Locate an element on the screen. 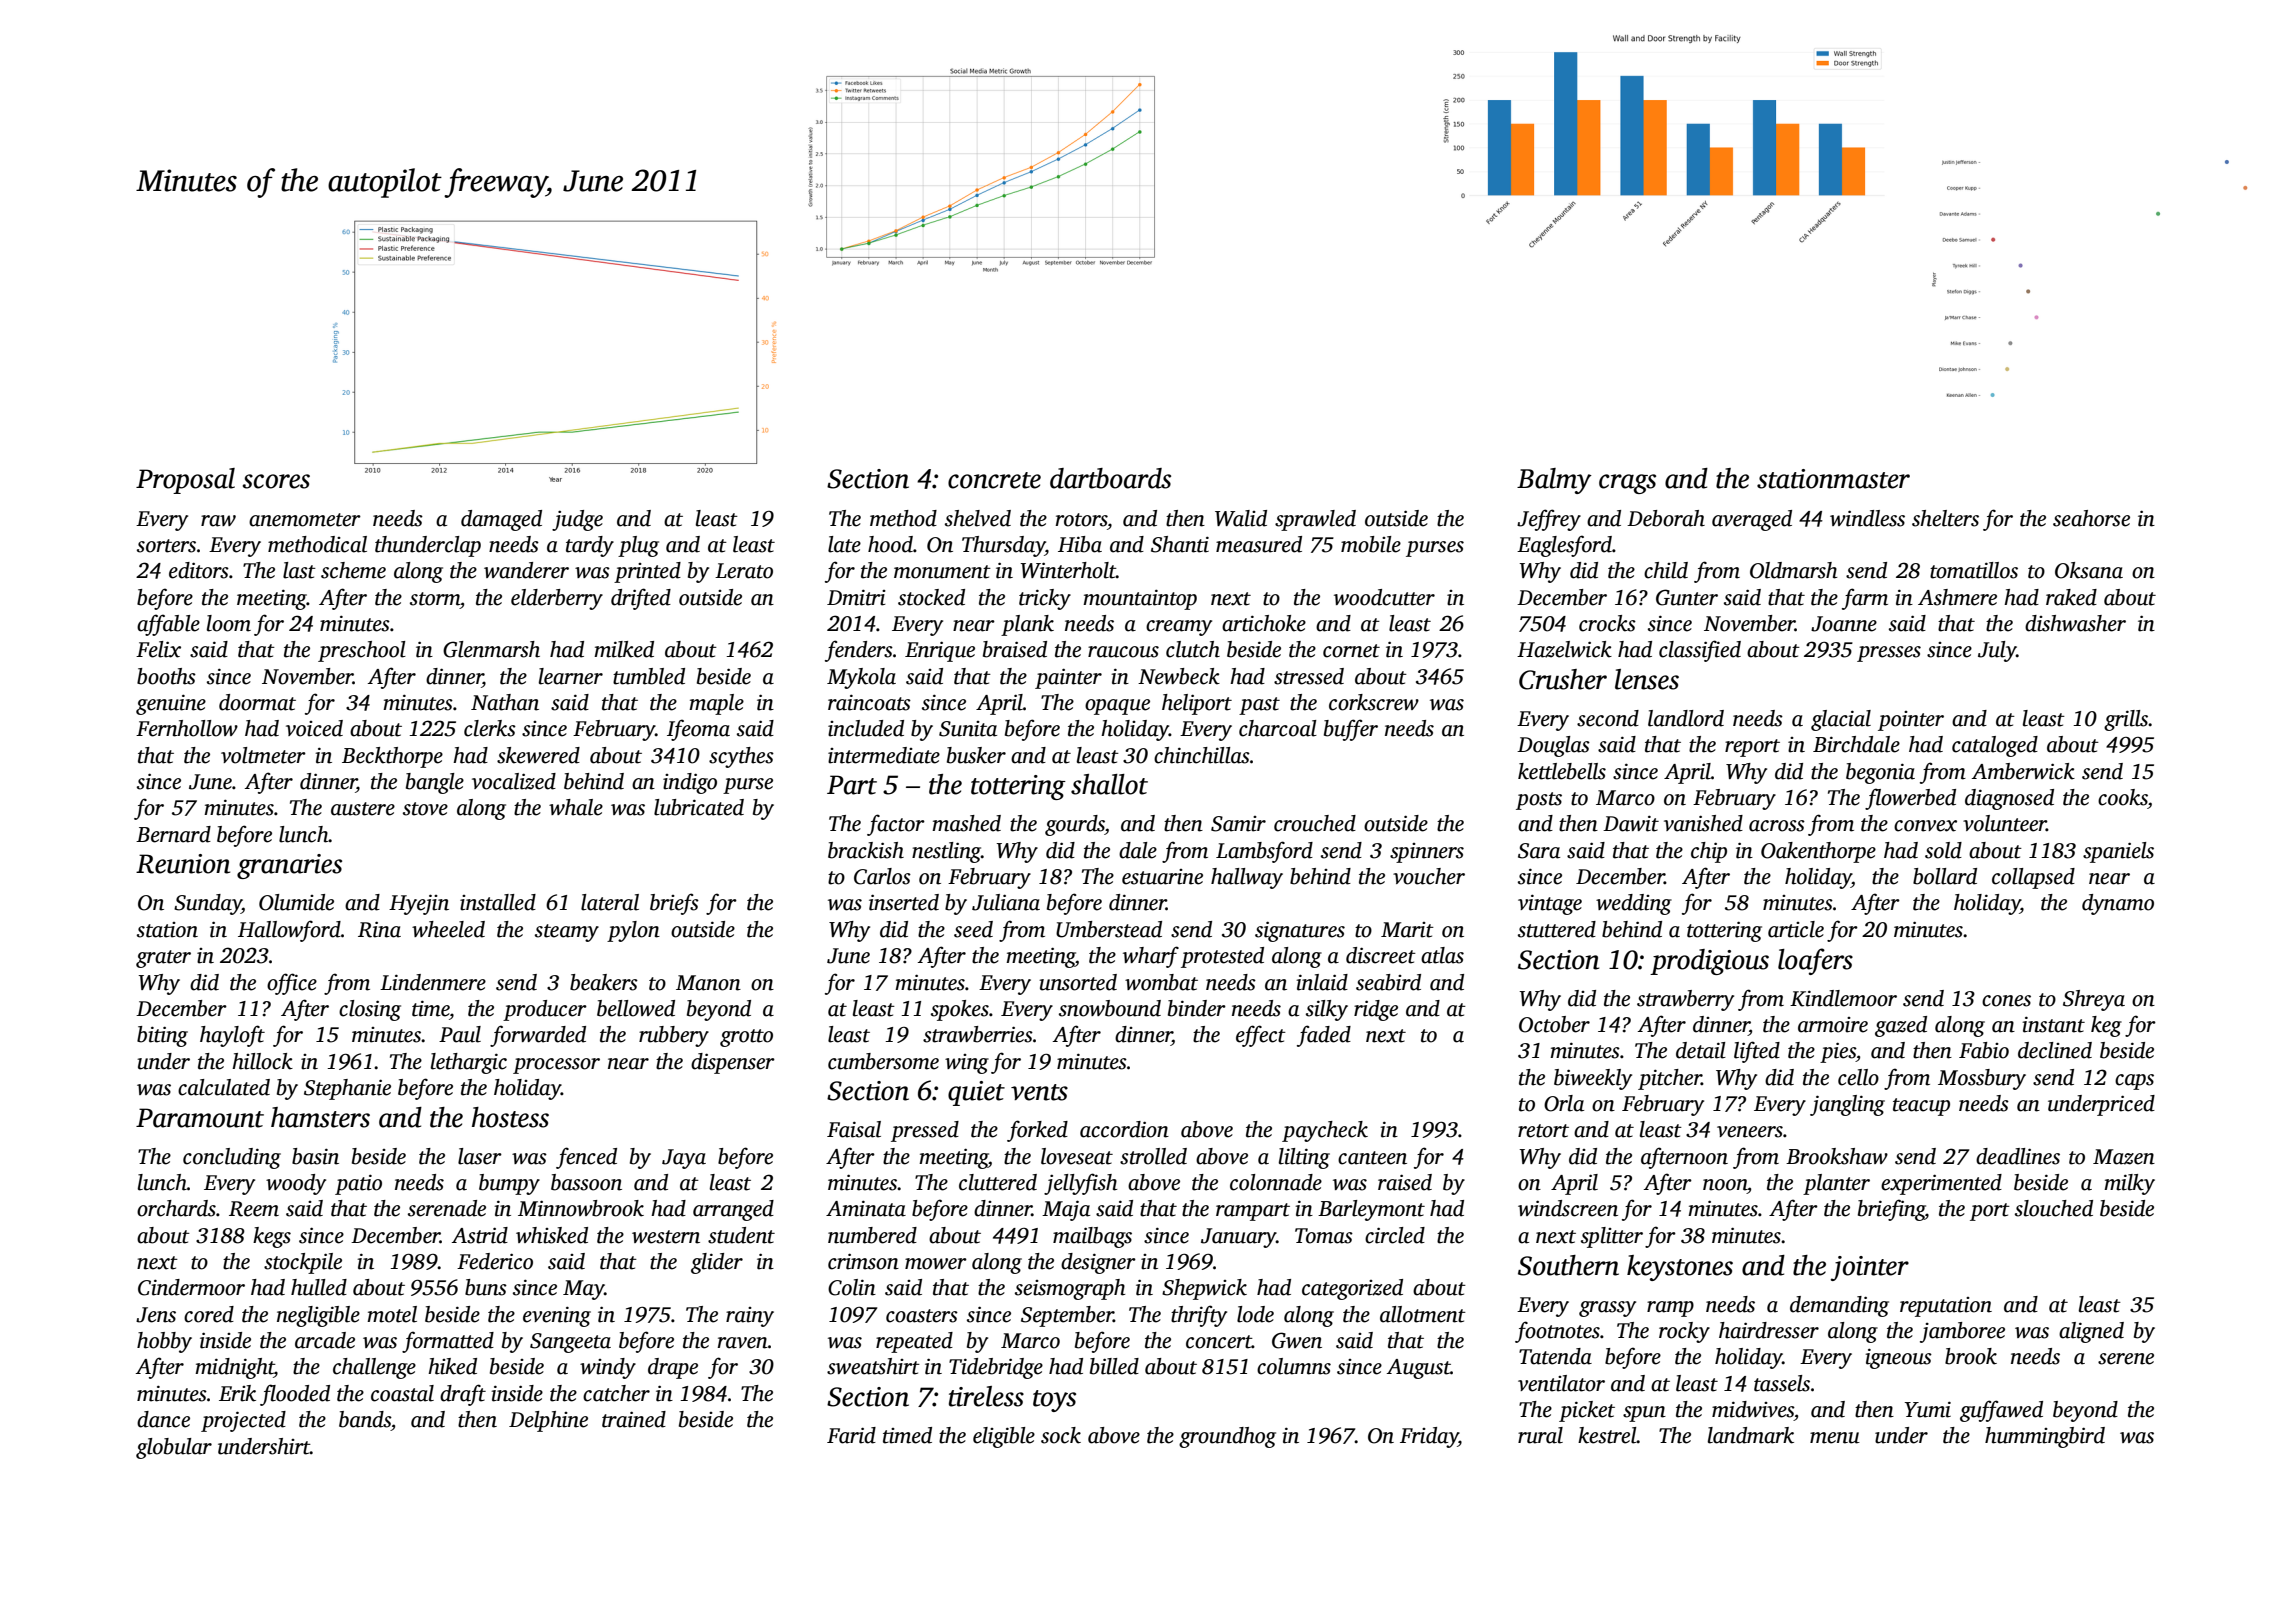  pointer is located at coordinates (1911, 721).
